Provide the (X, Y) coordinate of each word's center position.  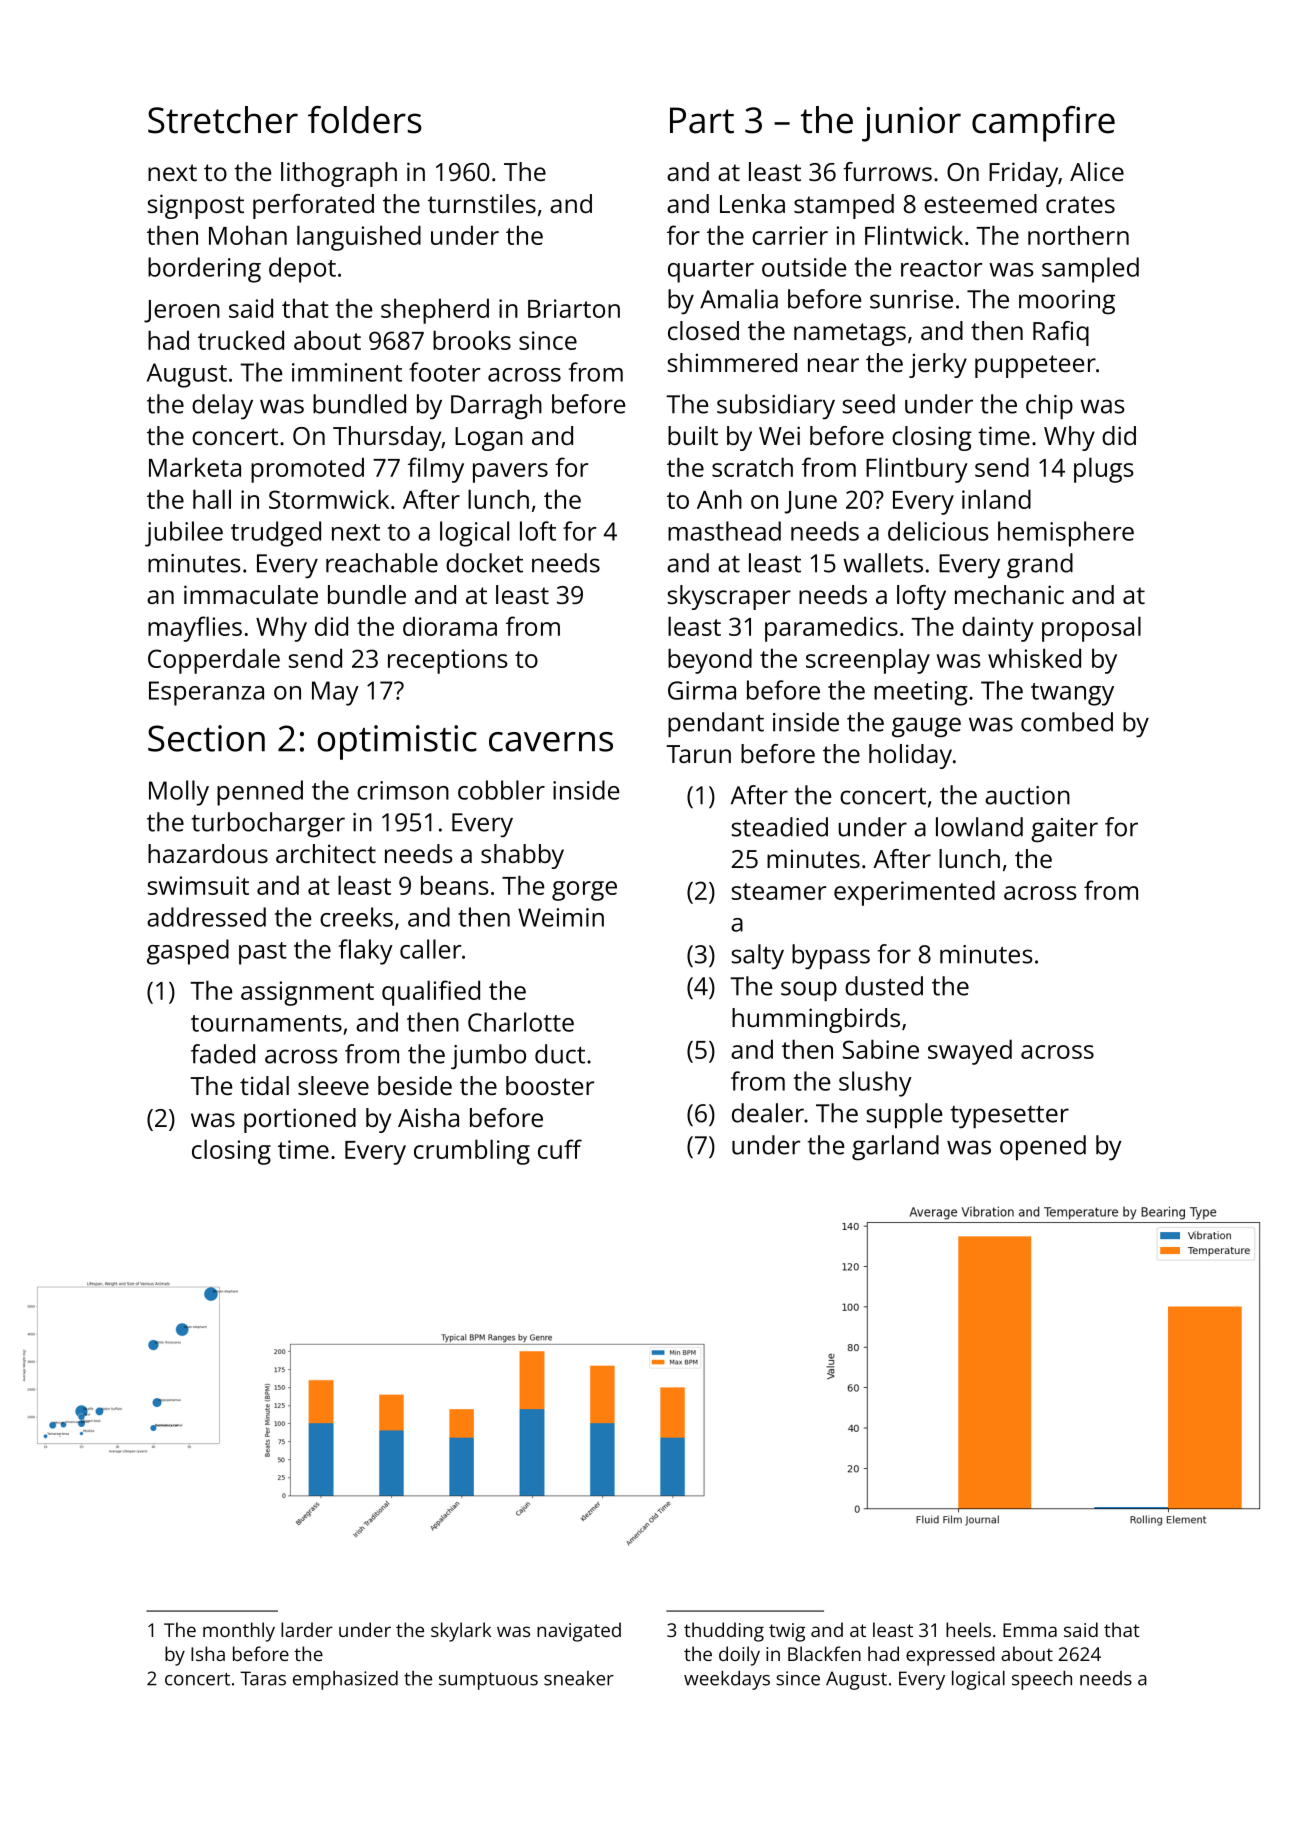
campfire (1043, 124)
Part (702, 120)
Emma (1030, 1630)
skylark (461, 1632)
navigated (579, 1632)
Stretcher (223, 120)
